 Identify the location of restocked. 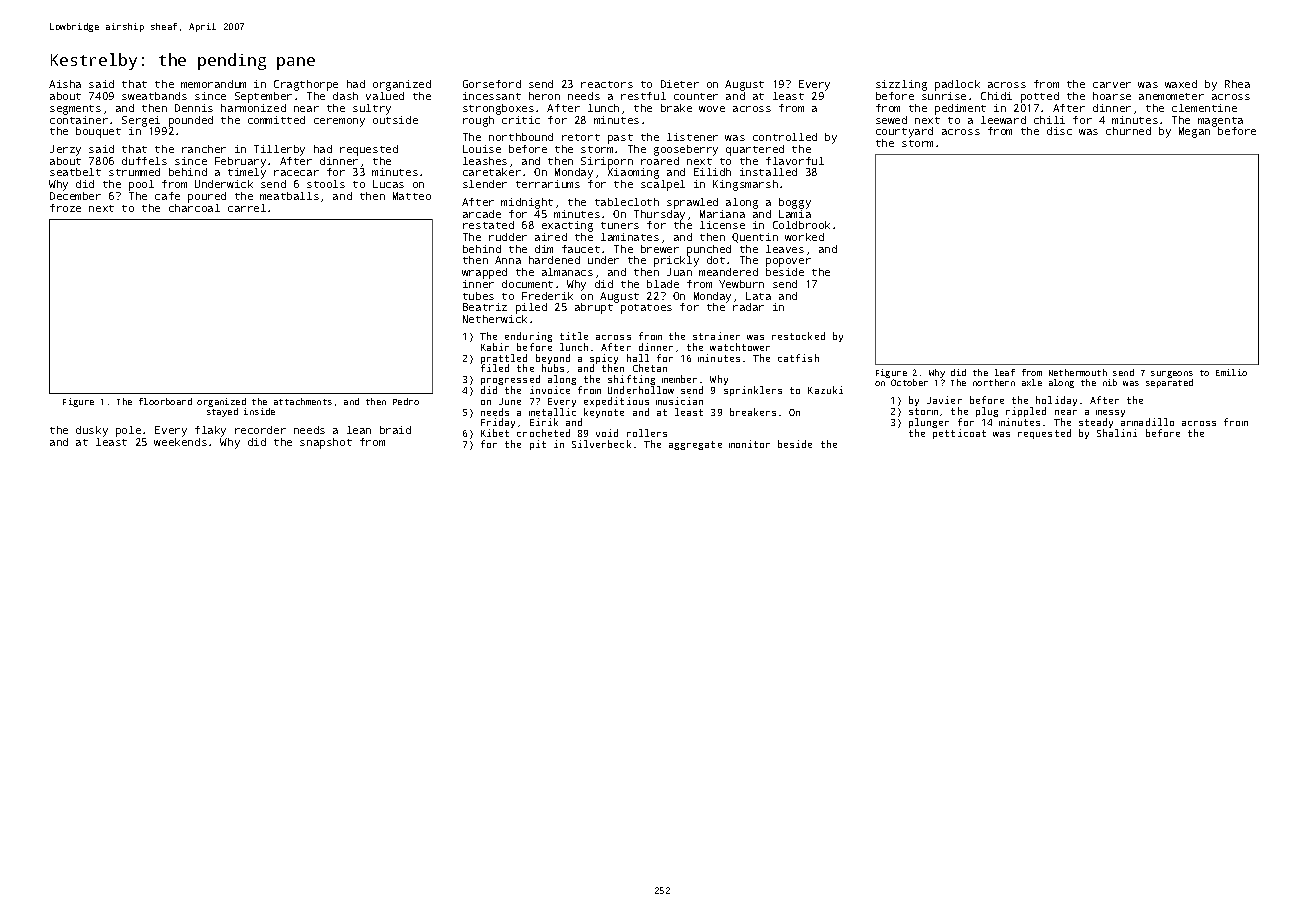
(798, 336).
